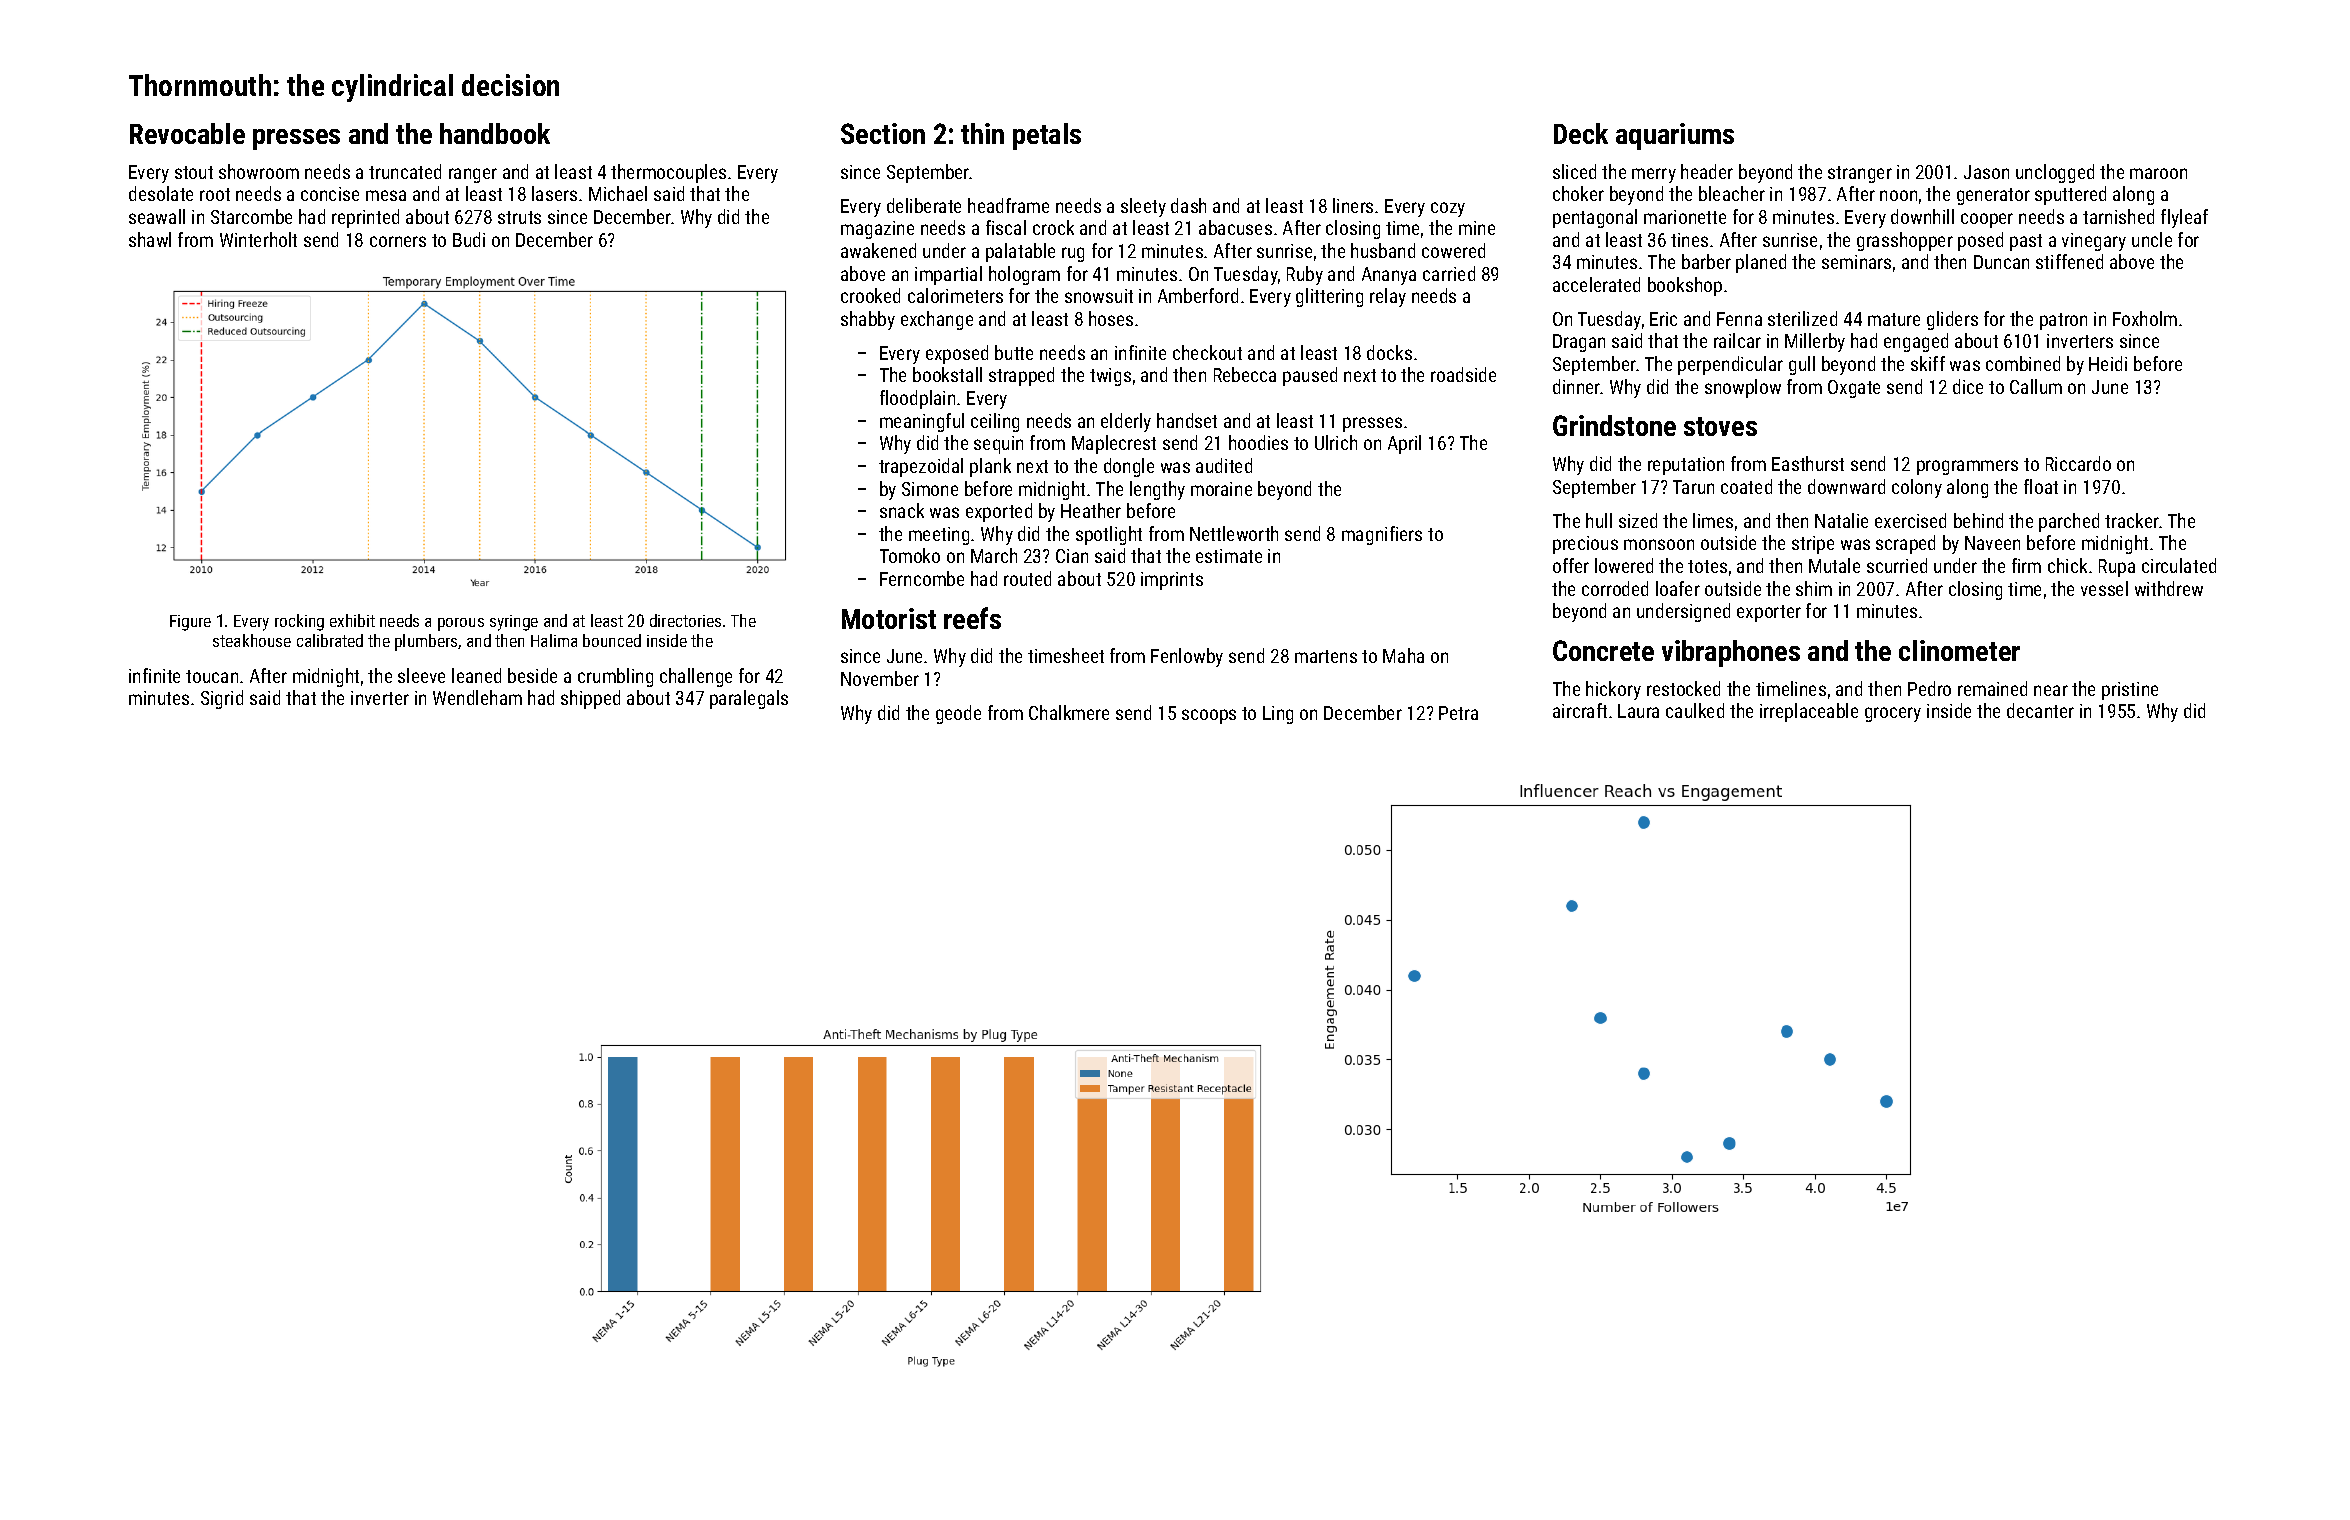 Image resolution: width=2350 pixels, height=1520 pixels. I want to click on fiscal, so click(1006, 227).
